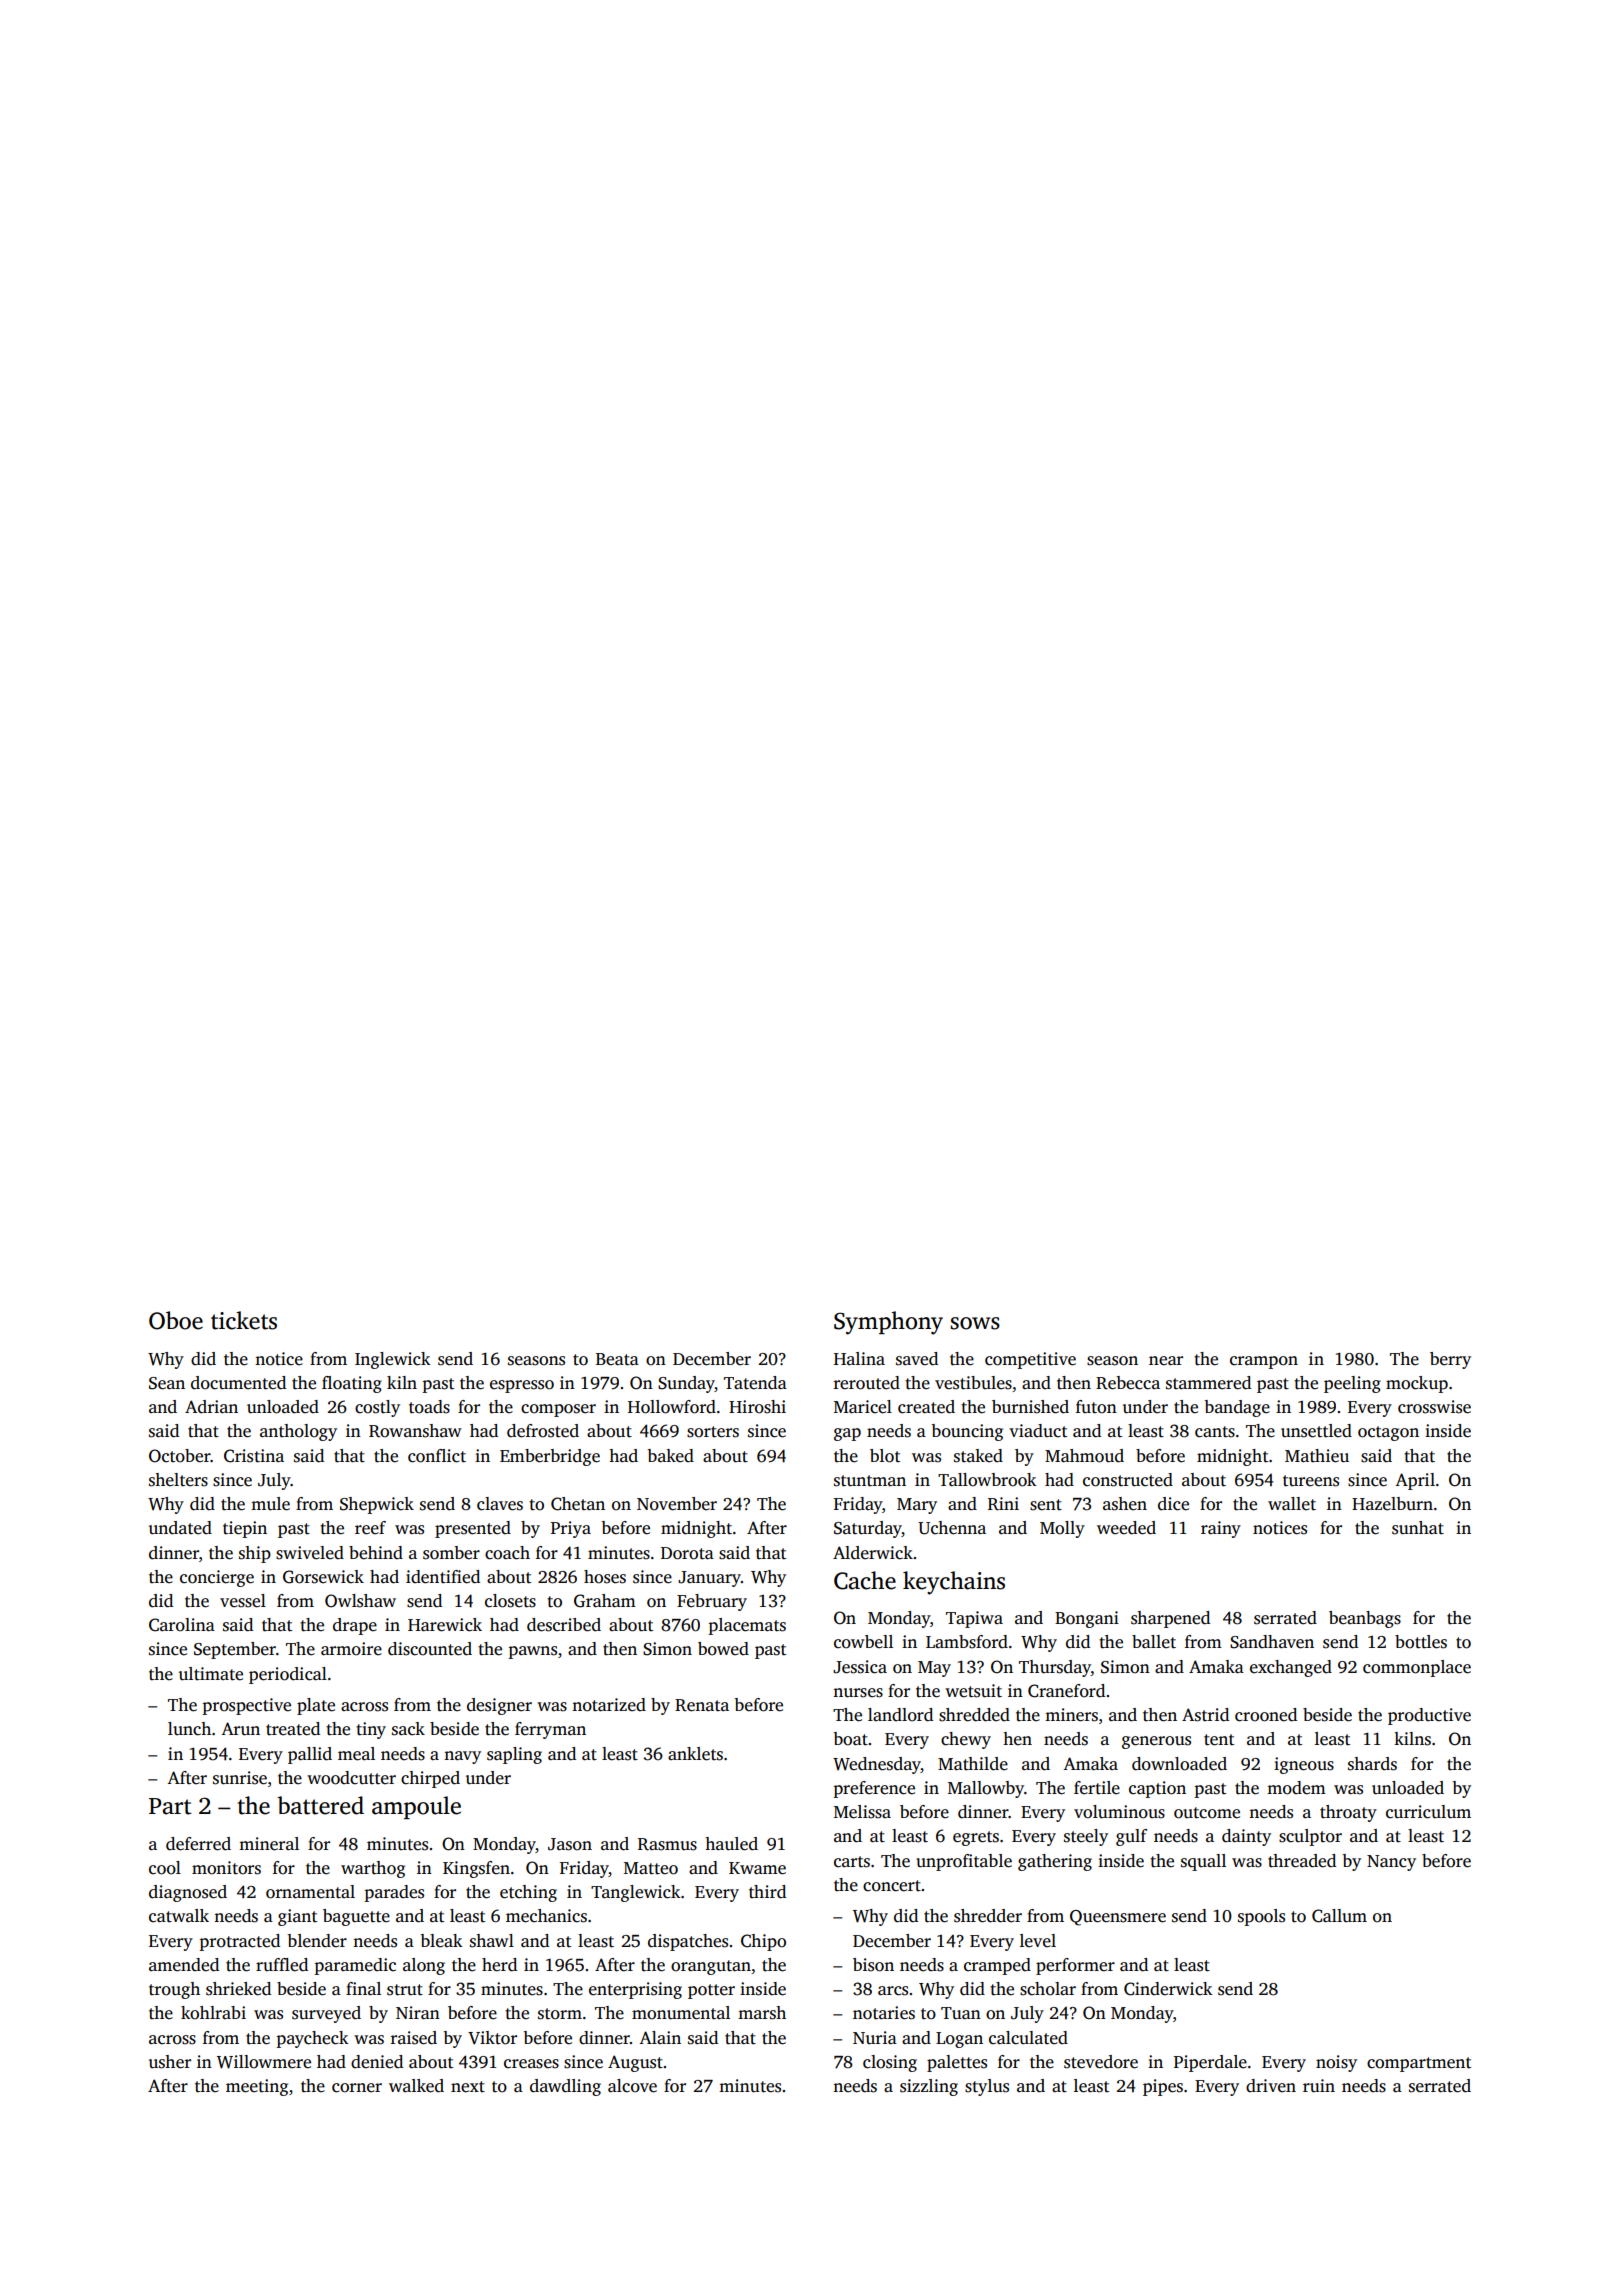  What do you see at coordinates (695, 1754) in the screenshot?
I see `anklets` at bounding box center [695, 1754].
